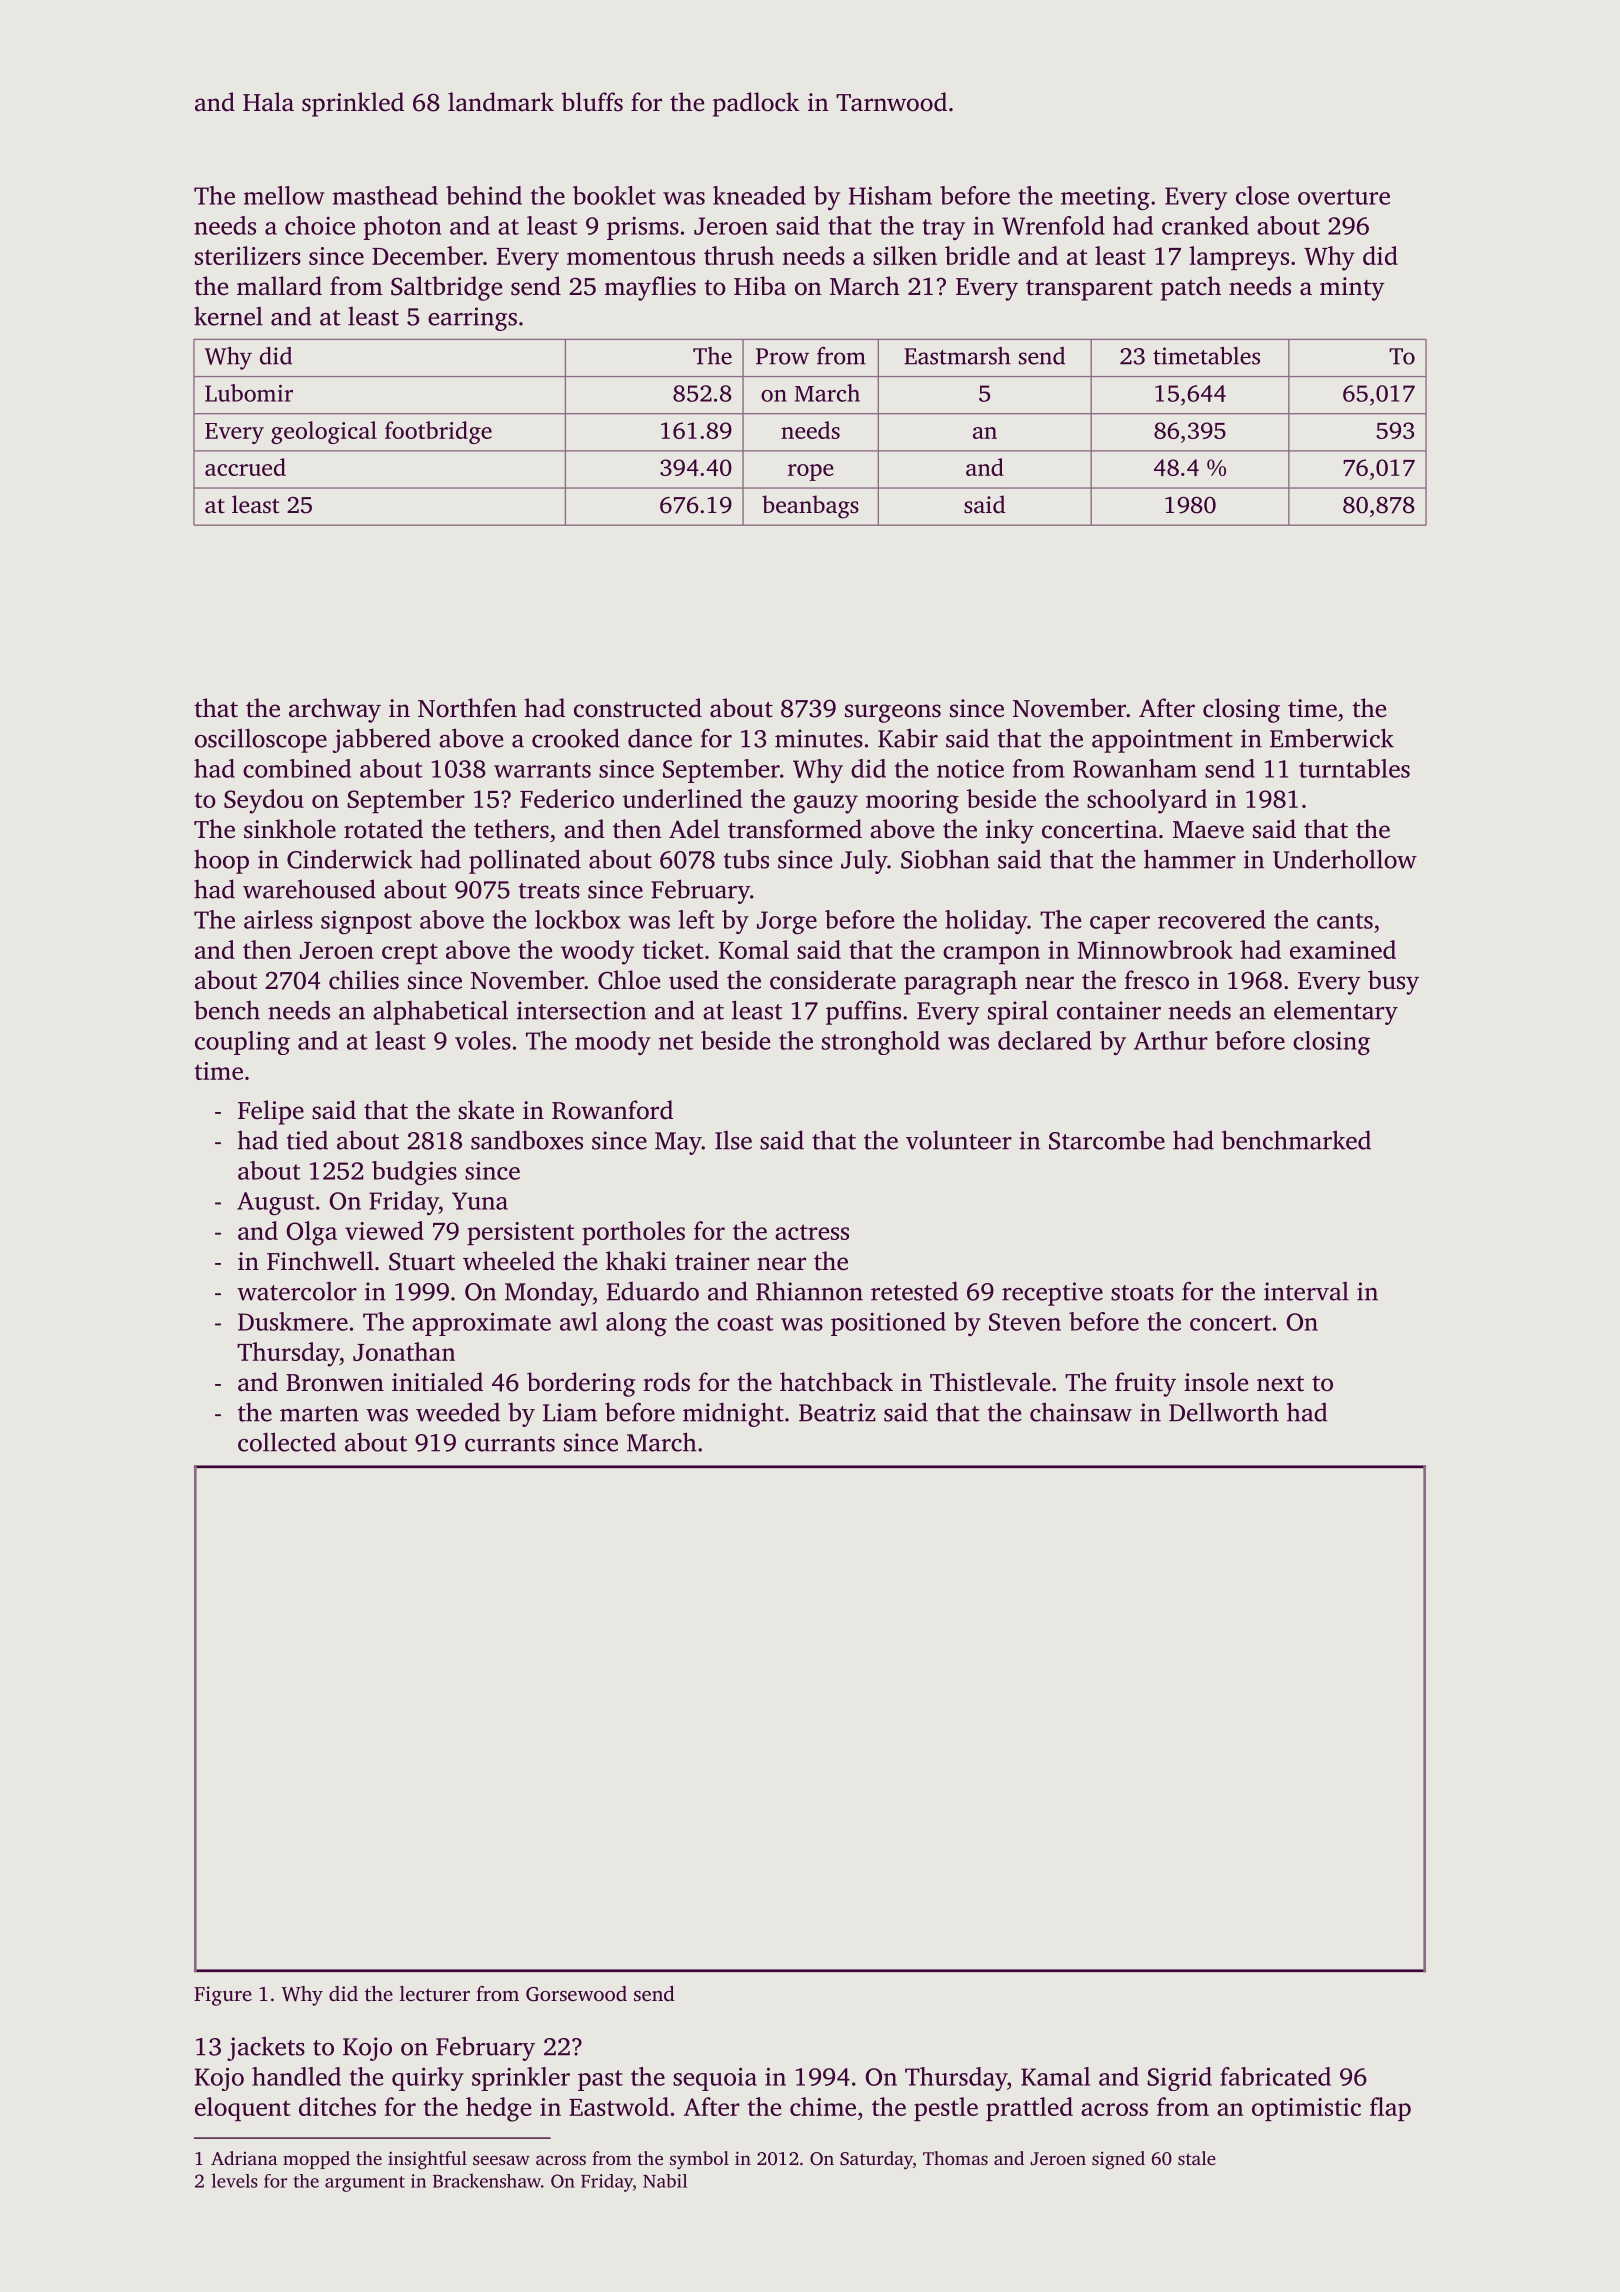 The width and height of the document is (1620, 2292). I want to click on levels, so click(235, 2180).
